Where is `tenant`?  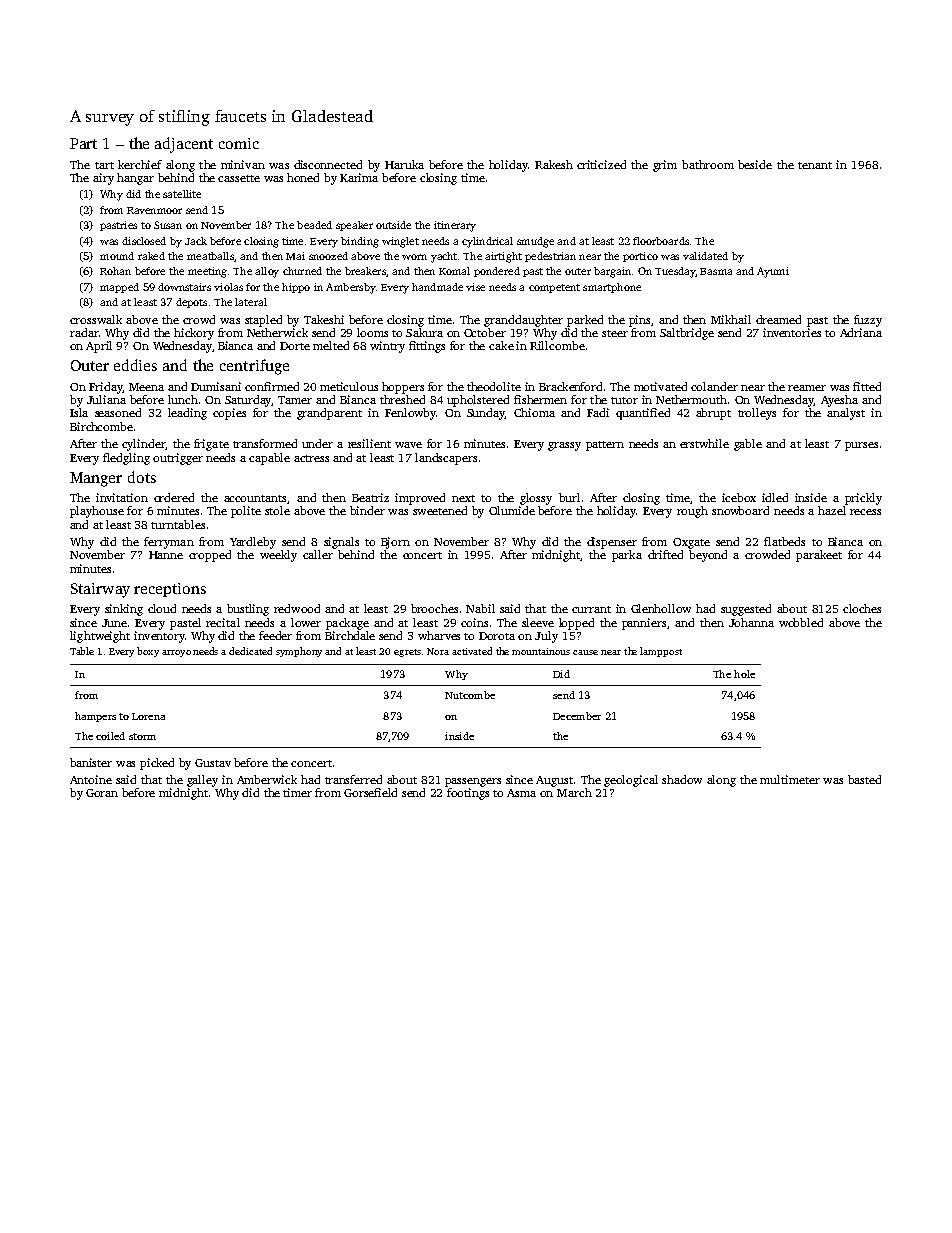
tenant is located at coordinates (815, 165).
